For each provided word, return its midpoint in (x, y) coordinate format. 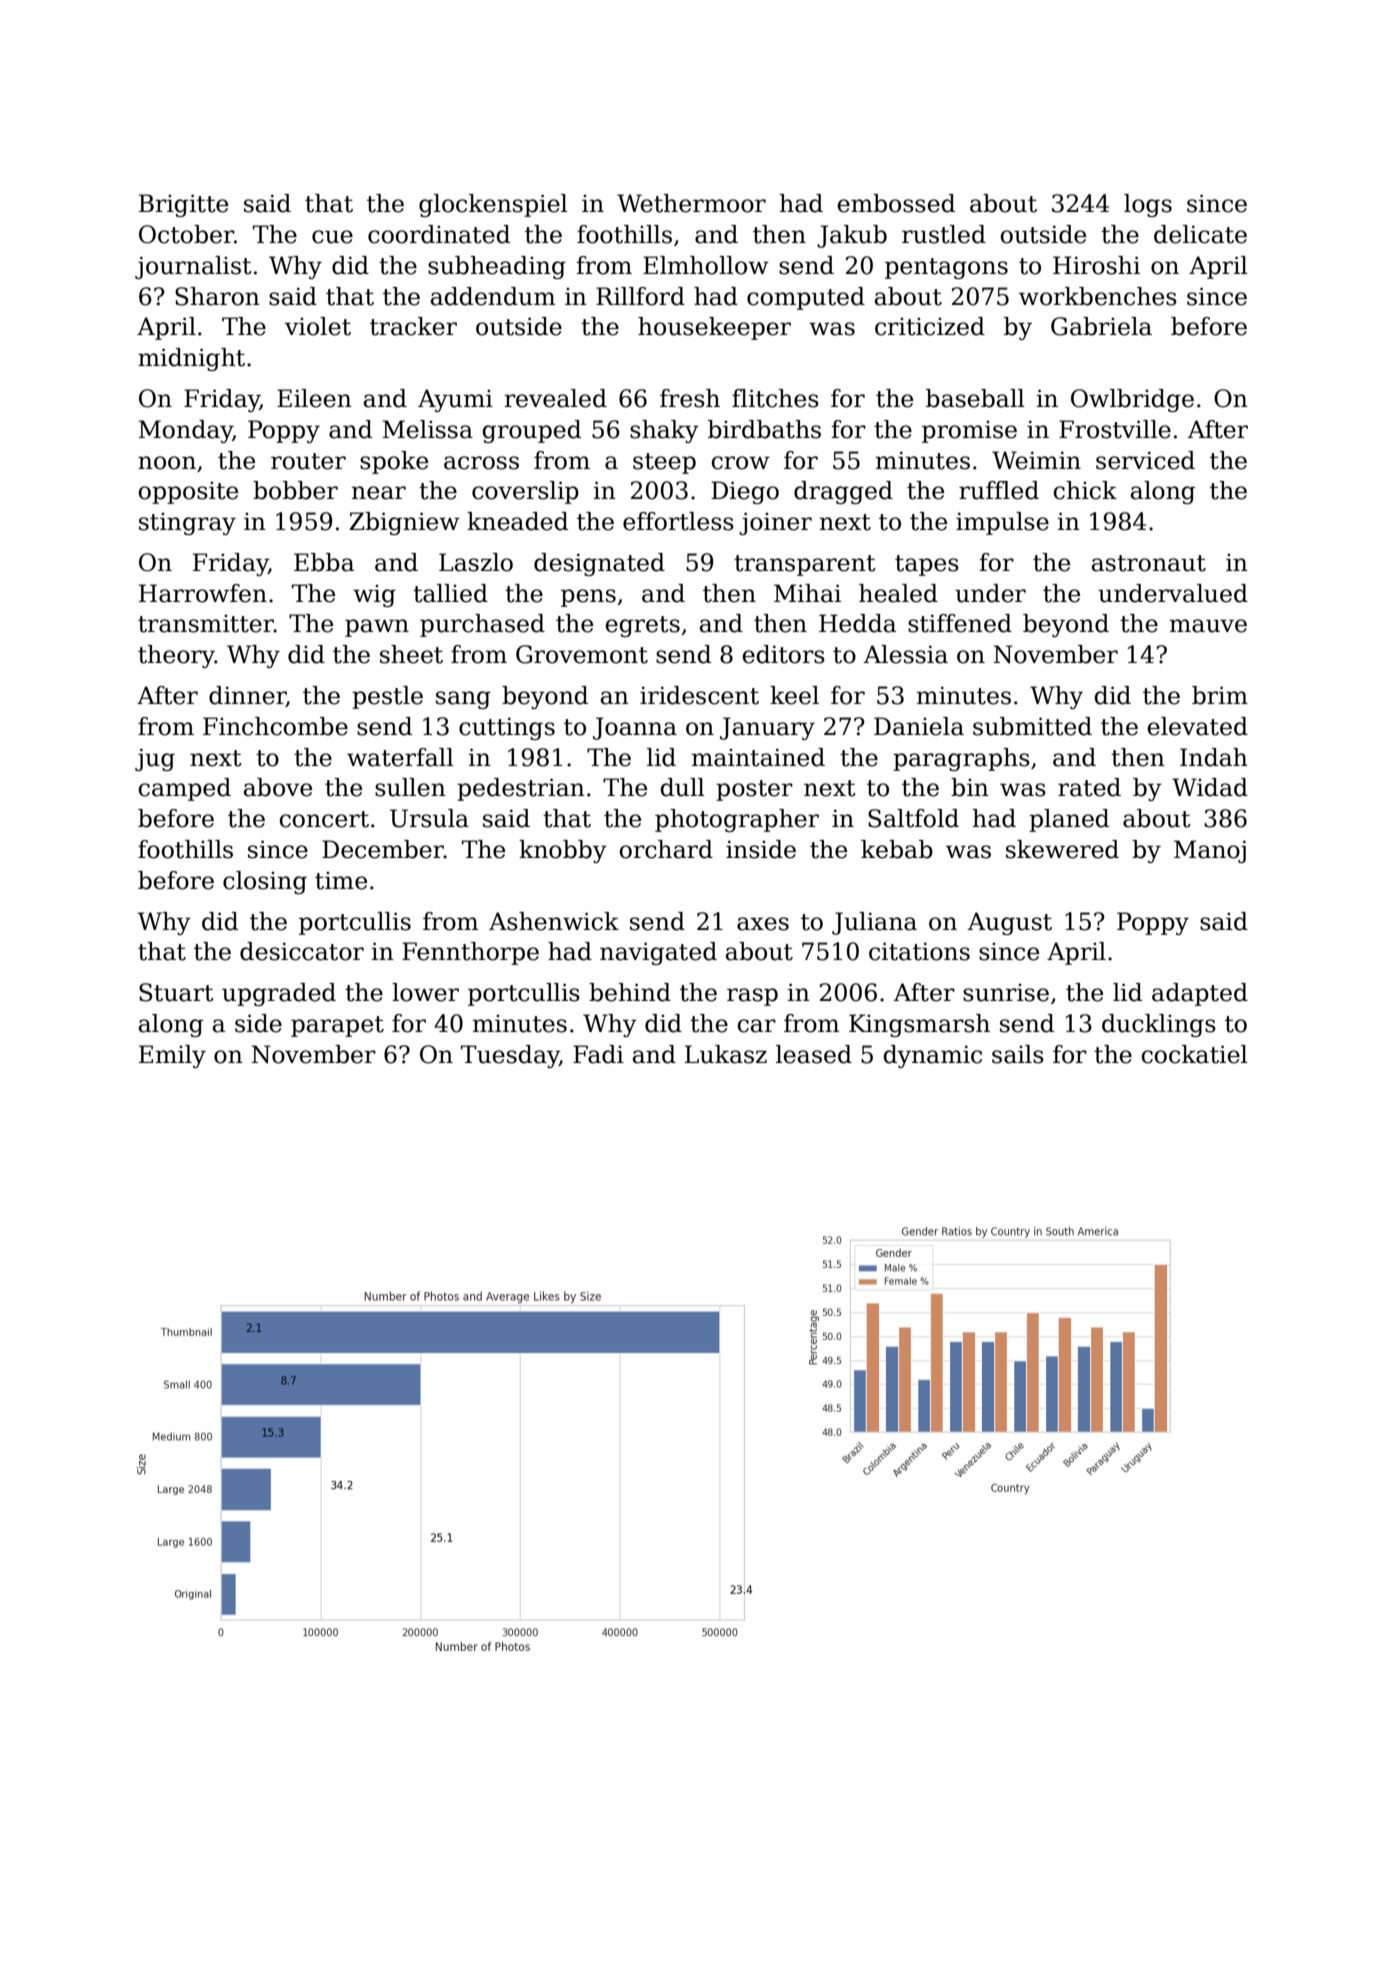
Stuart (176, 992)
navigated (658, 953)
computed (806, 298)
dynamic (933, 1056)
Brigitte (183, 205)
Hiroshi (1096, 265)
